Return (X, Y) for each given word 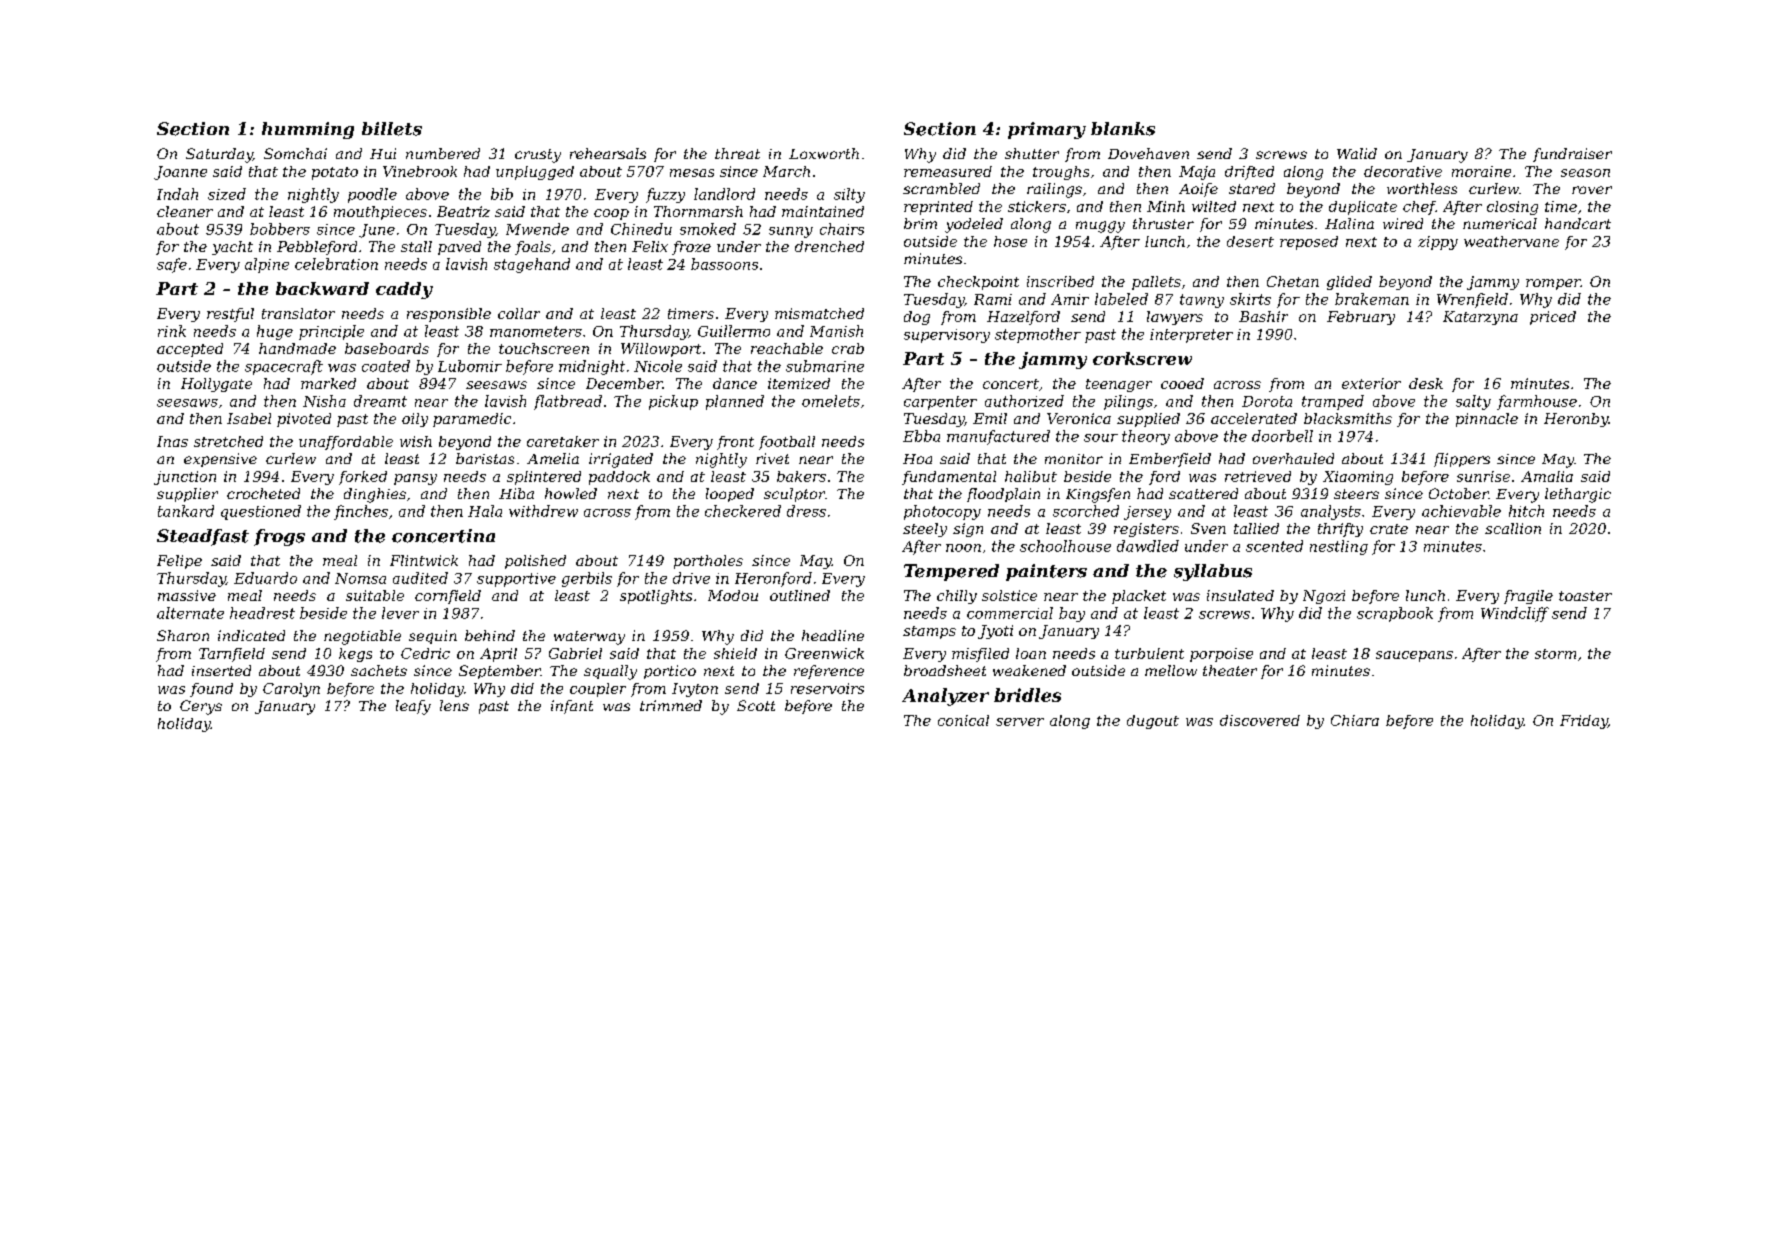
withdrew (543, 511)
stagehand (532, 265)
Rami (993, 299)
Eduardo (265, 578)
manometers (536, 331)
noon (963, 548)
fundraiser (1572, 155)
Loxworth (824, 153)
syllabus (1213, 572)
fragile (1528, 597)
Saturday (219, 155)
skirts (1250, 299)
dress (806, 511)
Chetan (1293, 281)
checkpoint (978, 283)
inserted (221, 670)
